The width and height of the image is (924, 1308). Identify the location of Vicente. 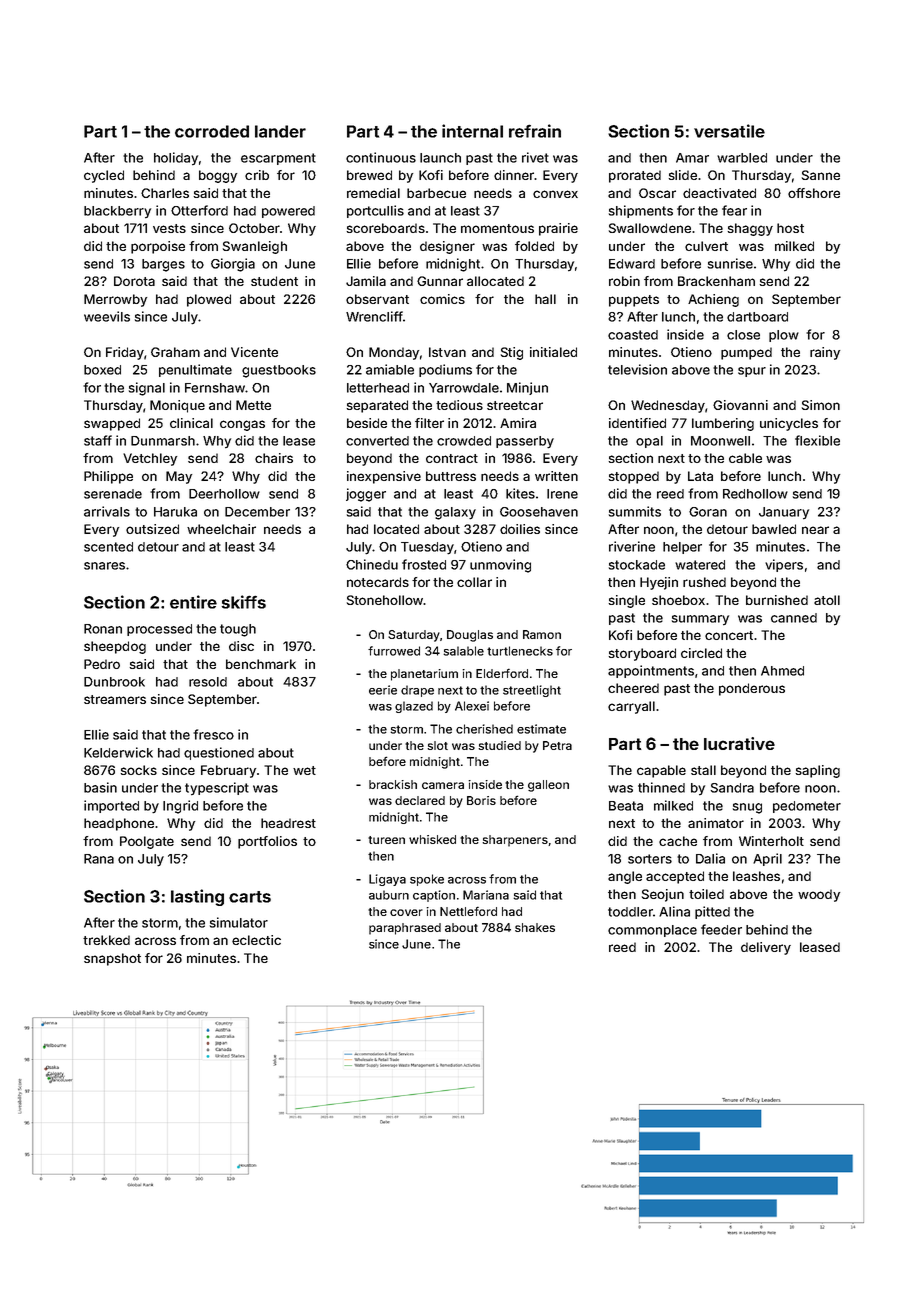
(254, 352).
